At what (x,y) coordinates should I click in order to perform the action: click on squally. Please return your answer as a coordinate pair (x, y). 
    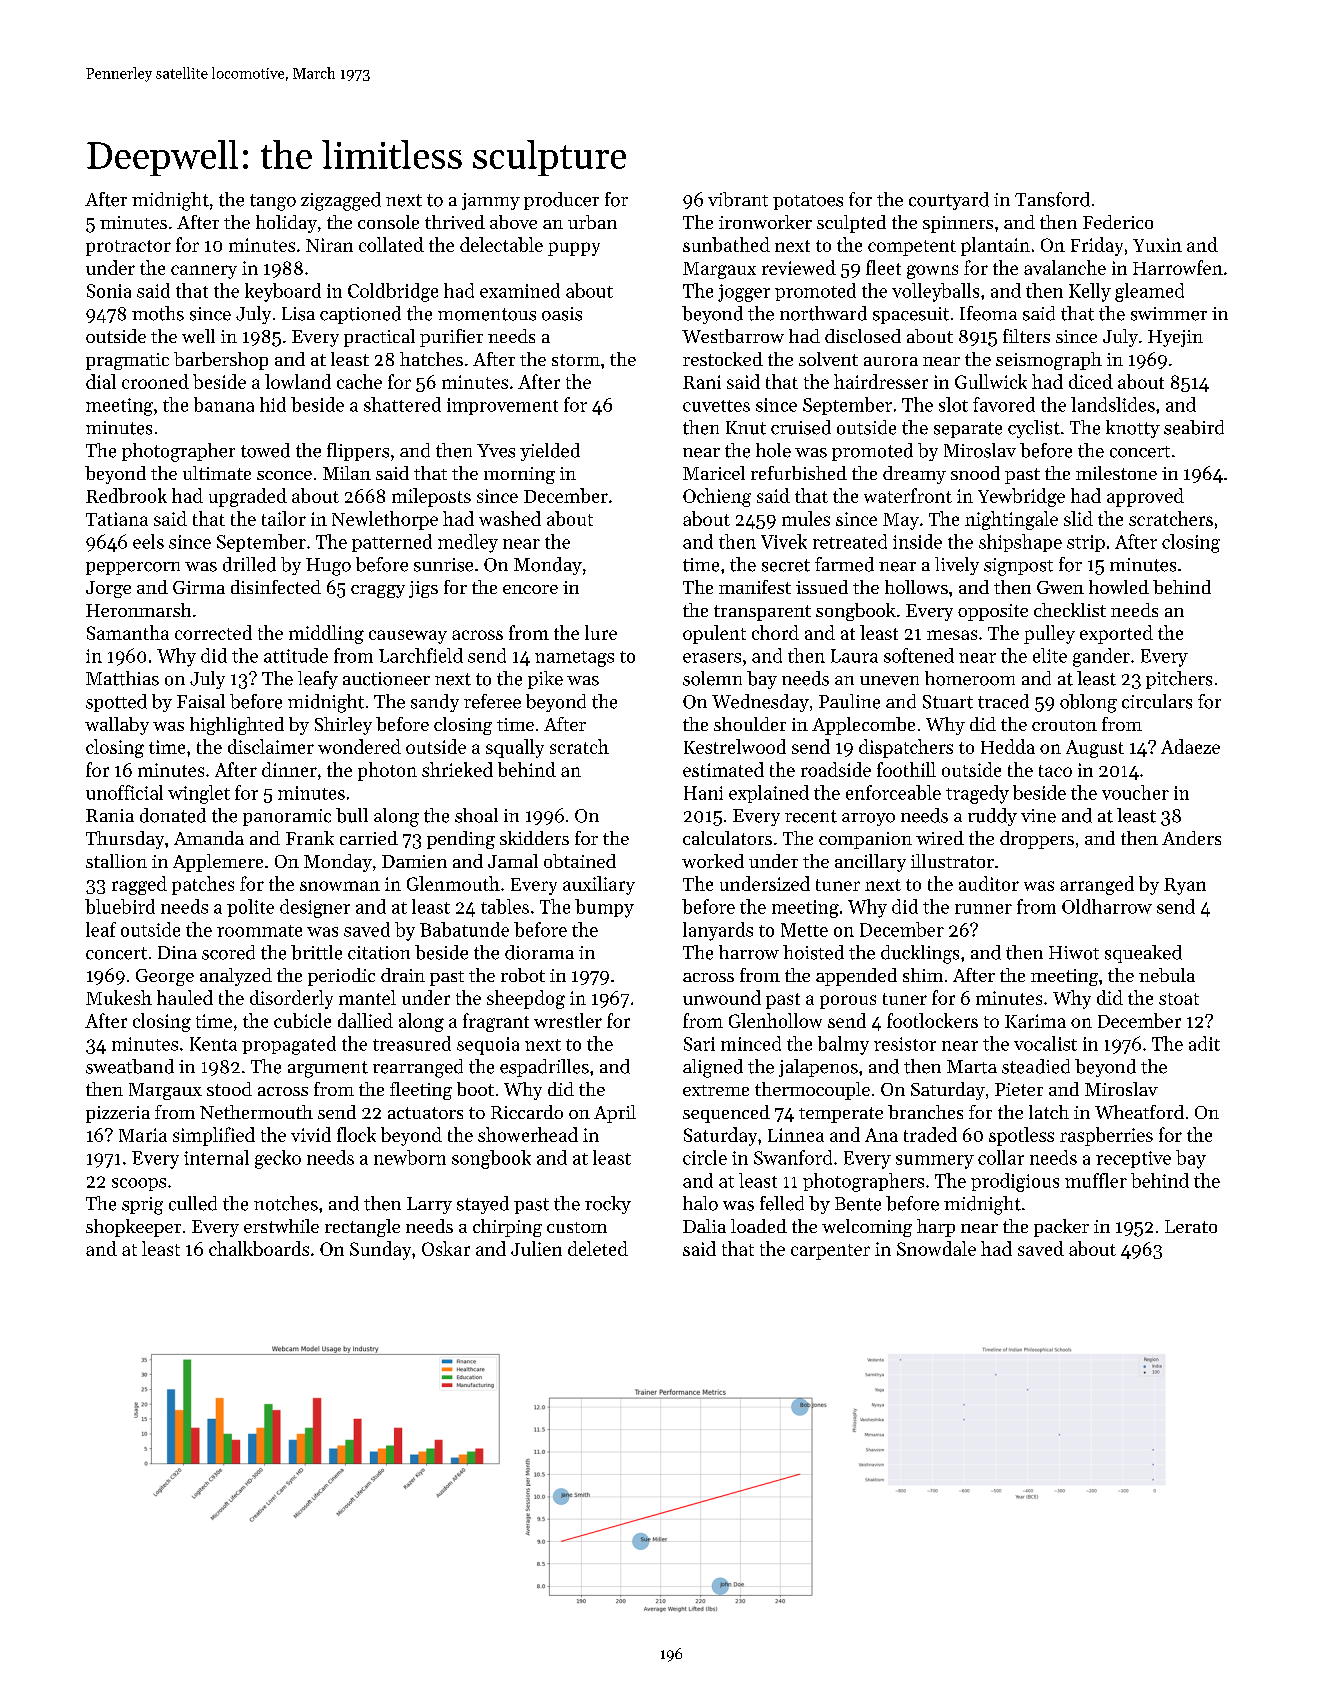
    Looking at the image, I should click on (515, 748).
